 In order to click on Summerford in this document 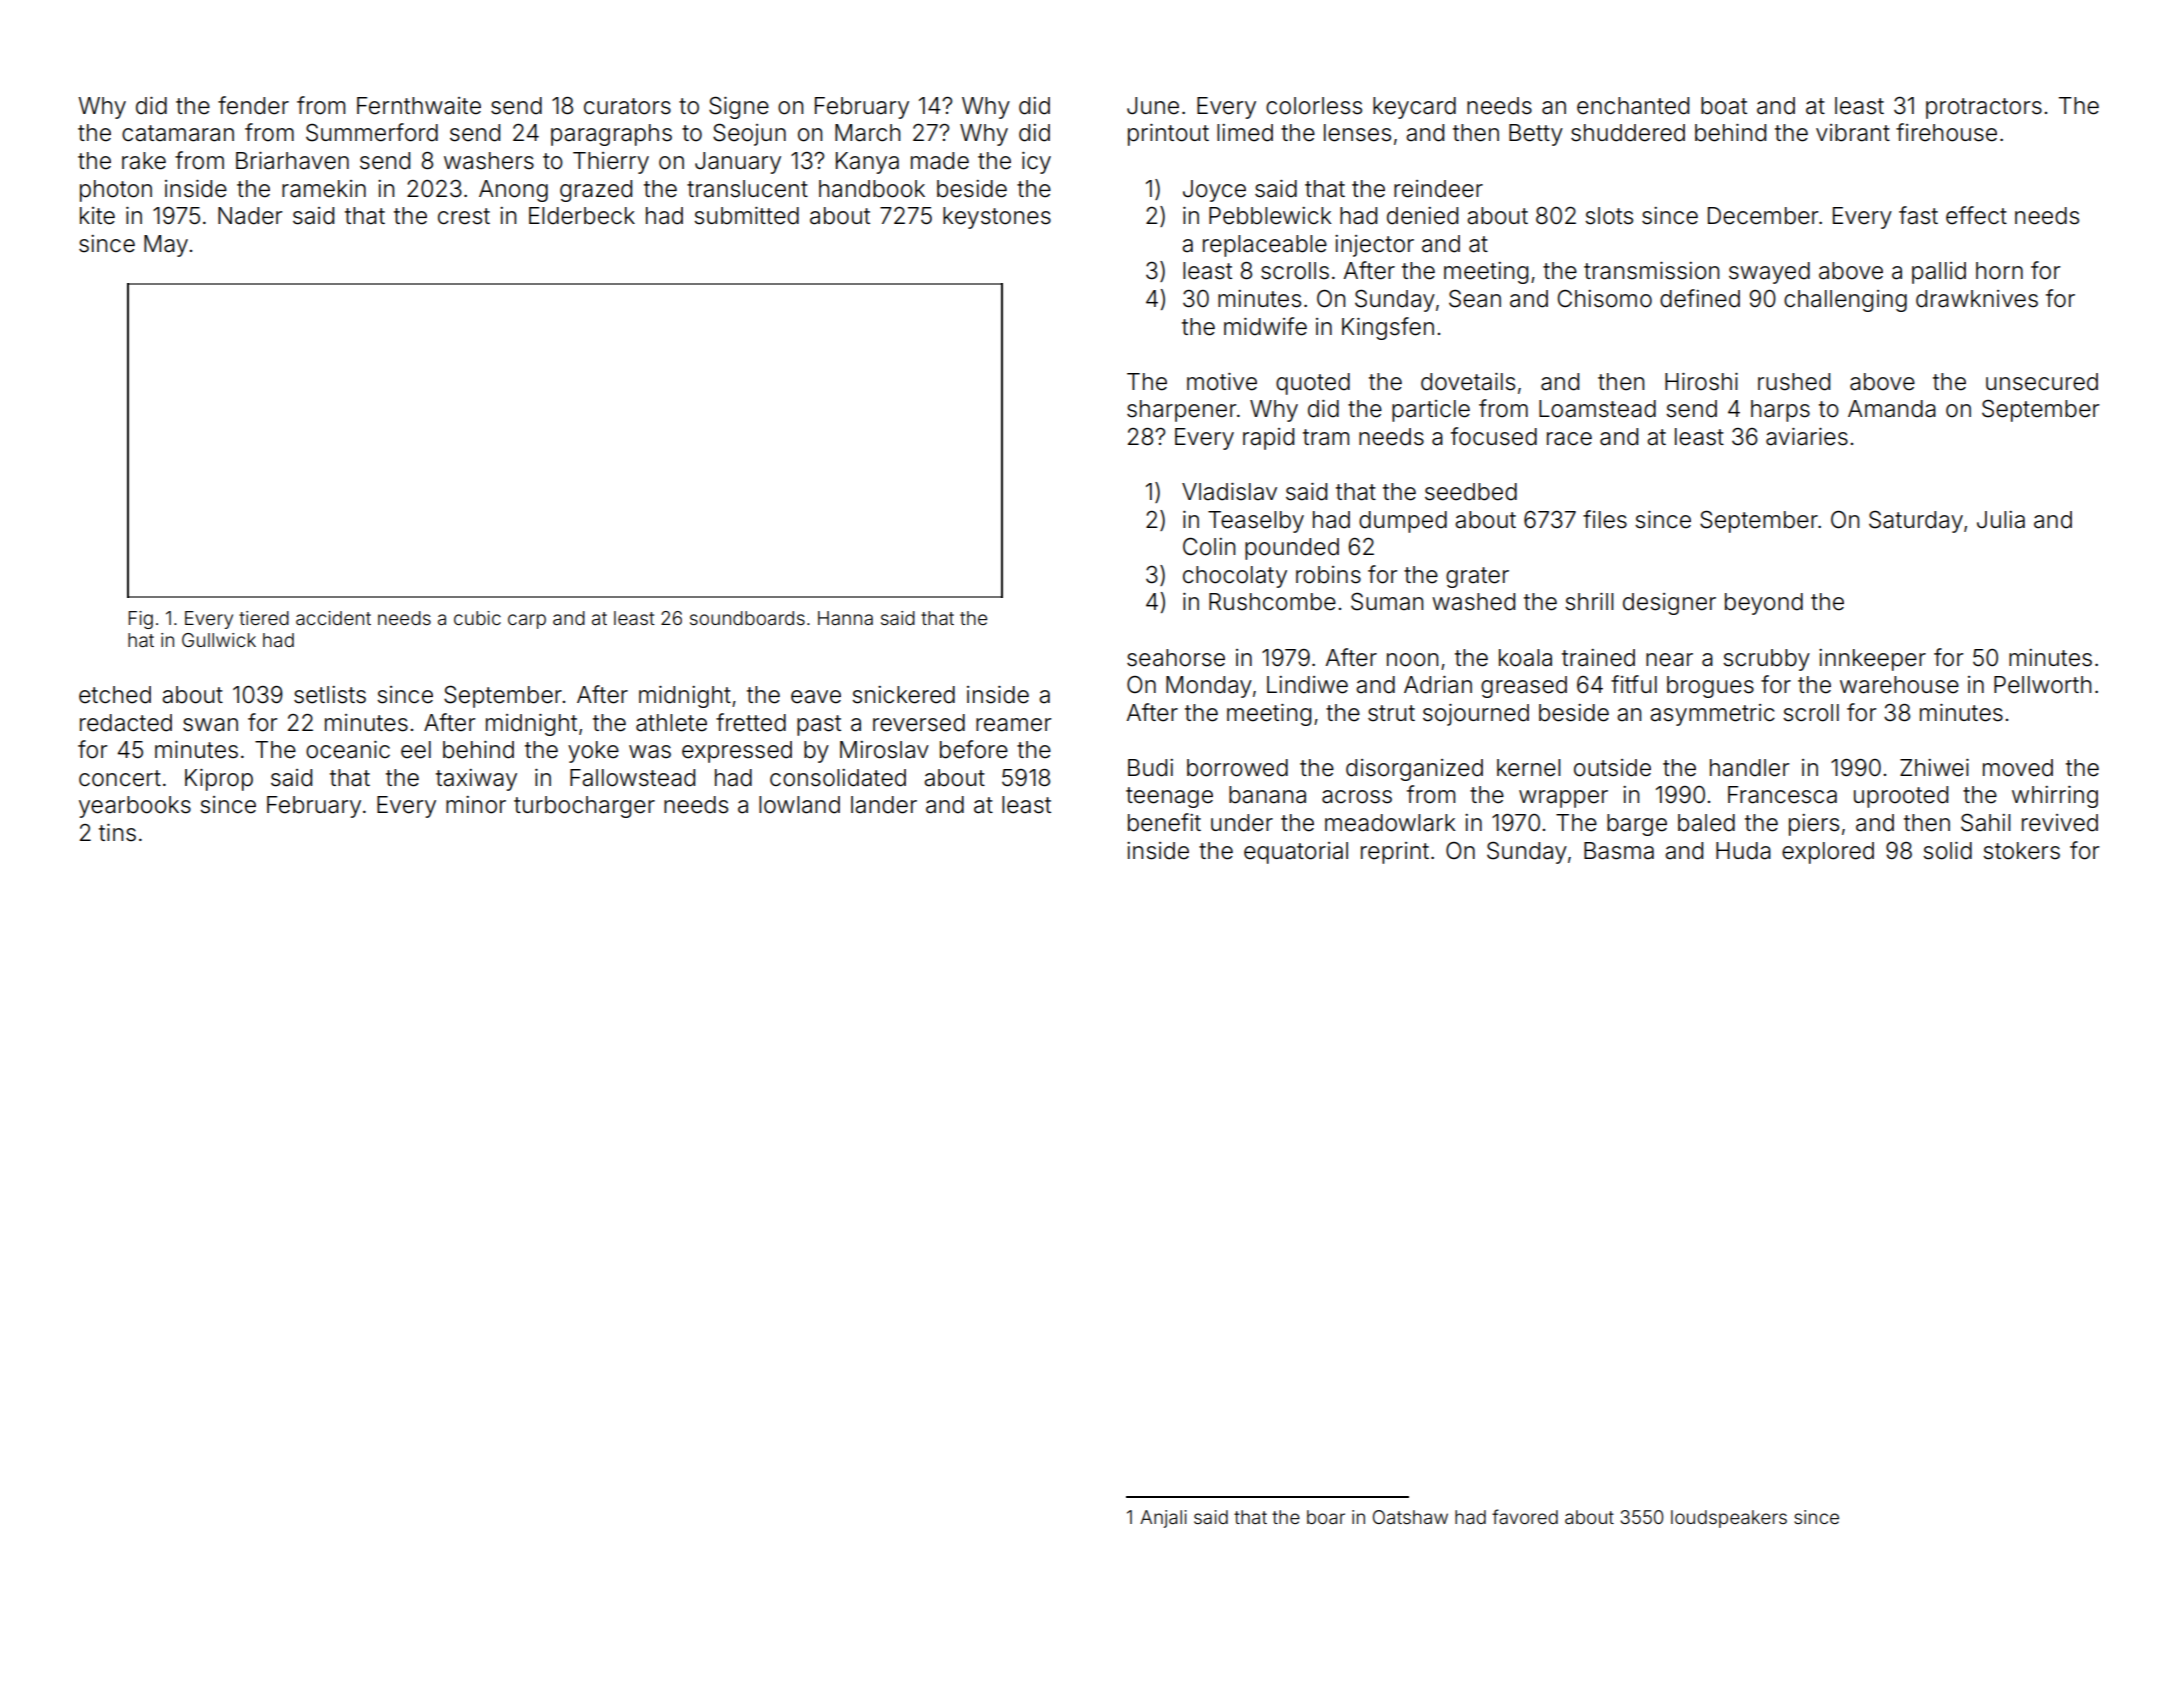, I will do `click(372, 132)`.
